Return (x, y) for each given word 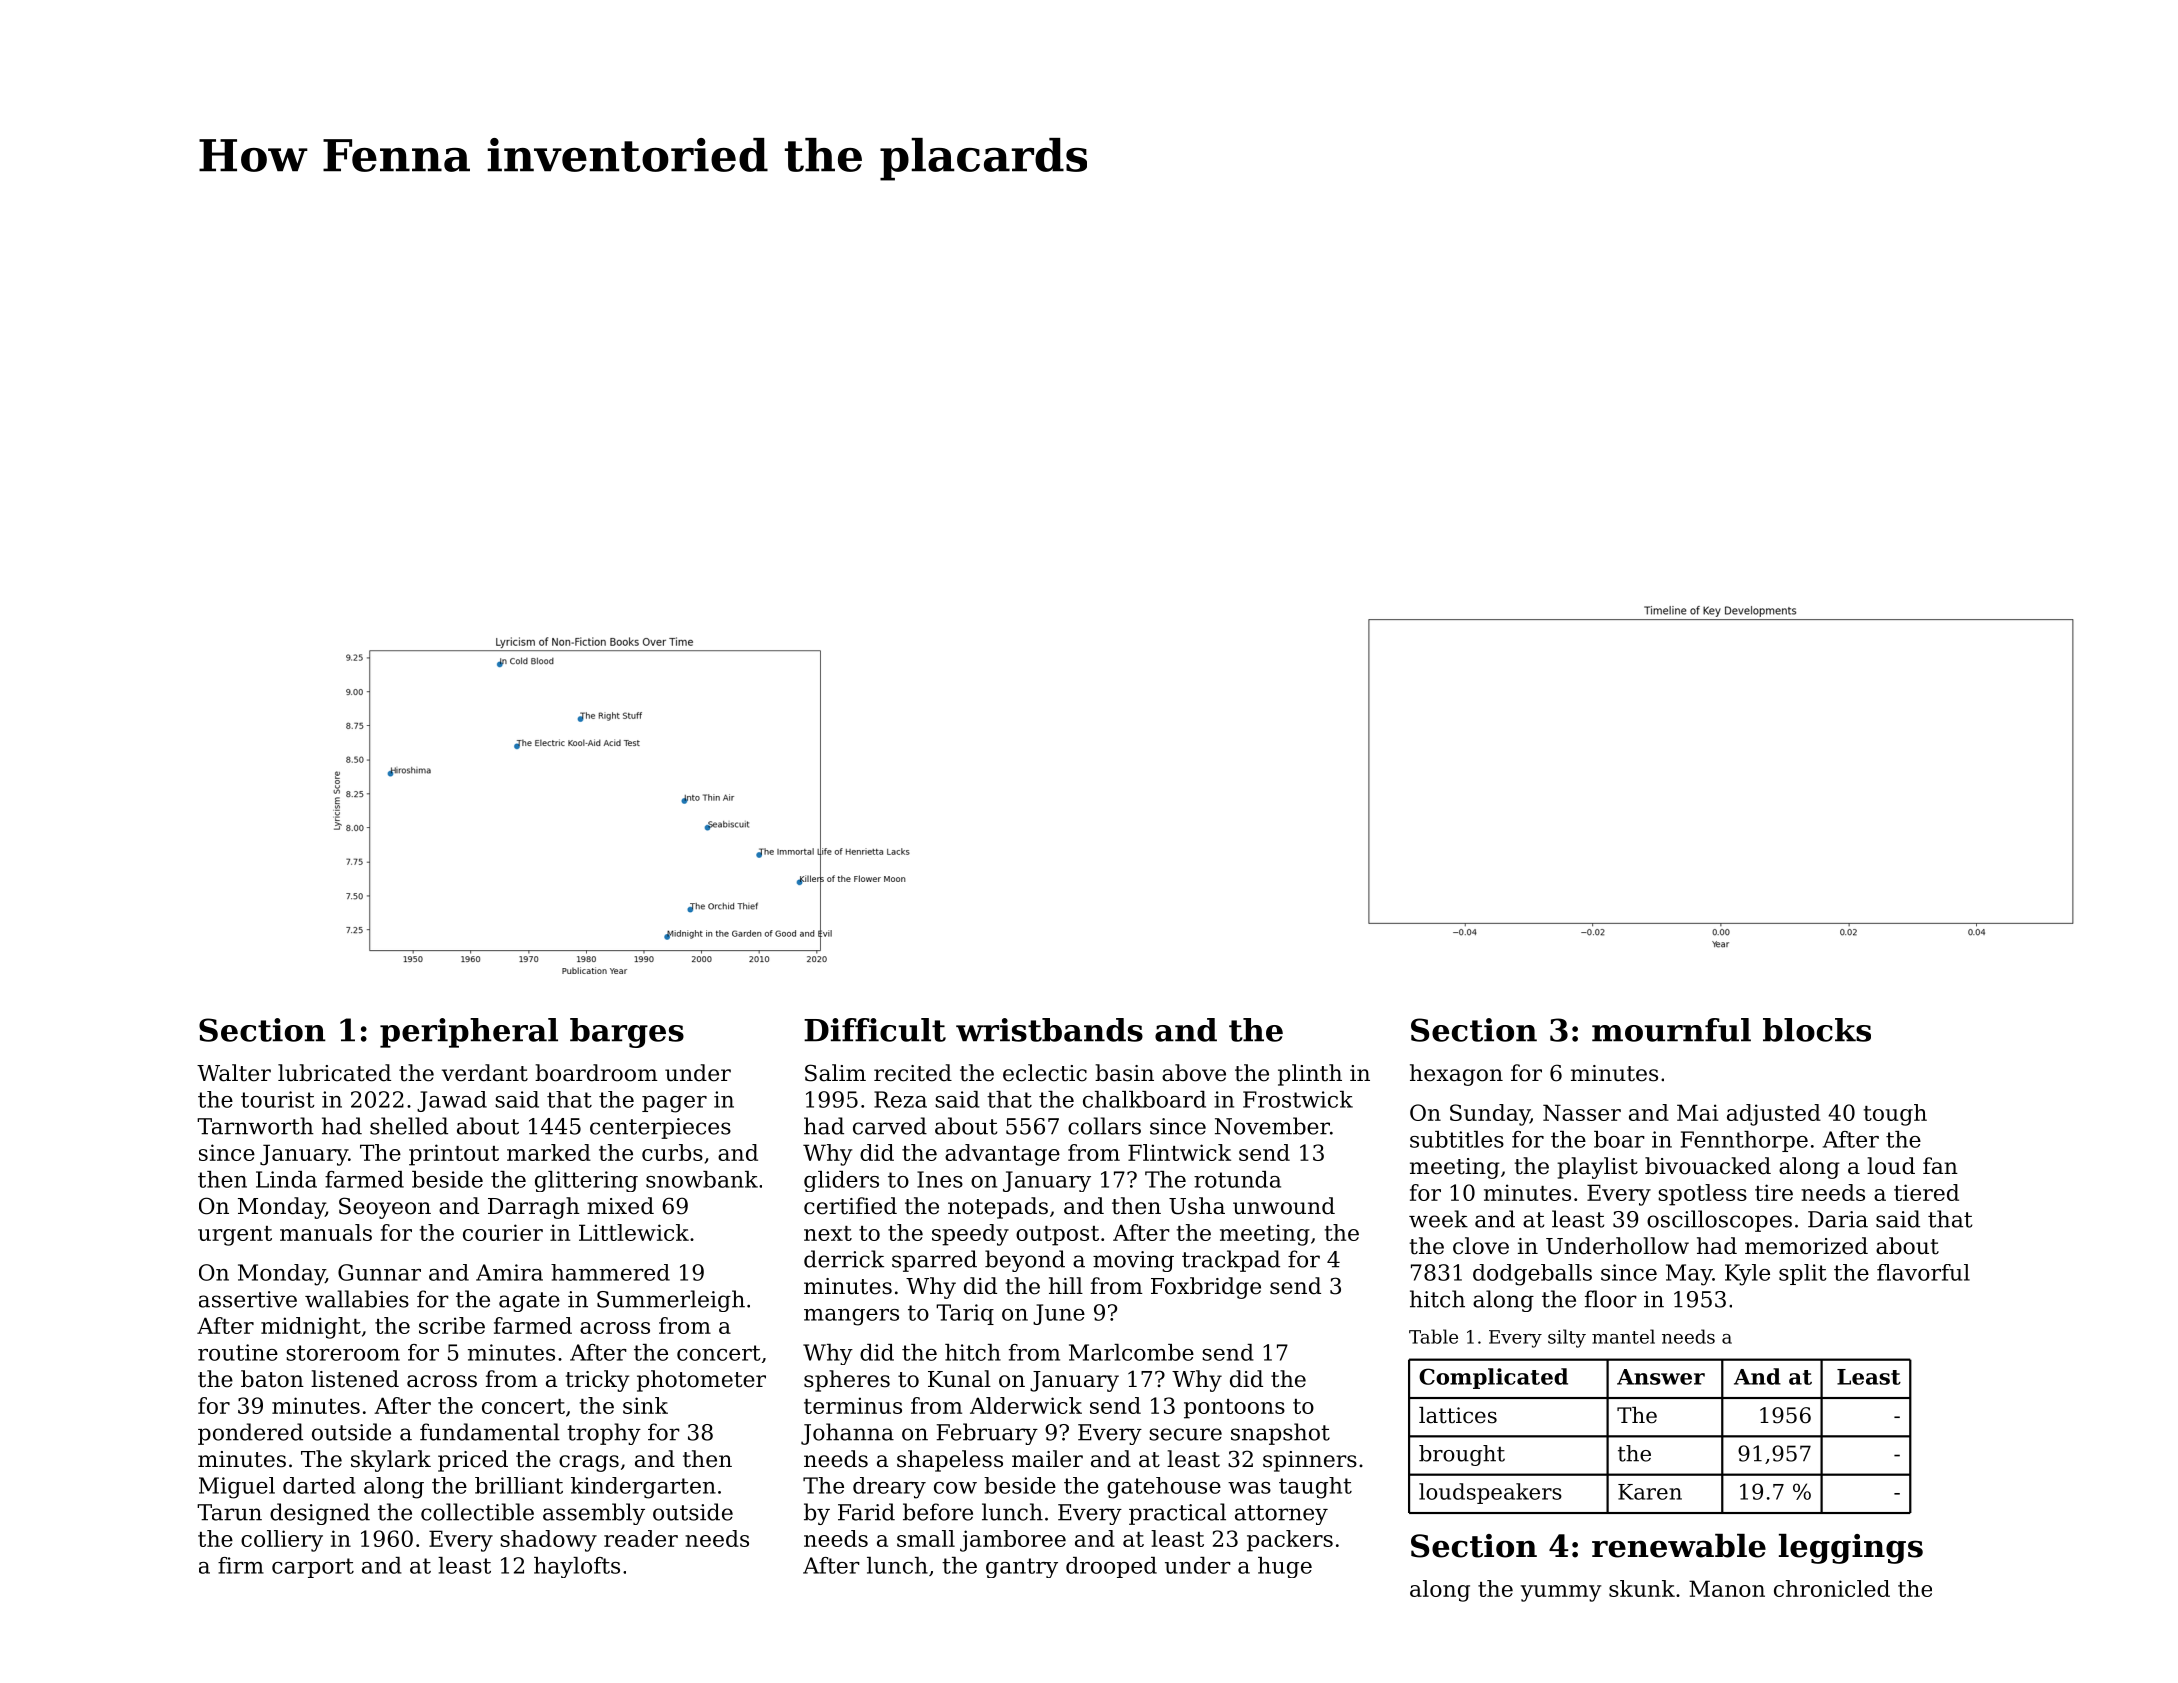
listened (355, 1379)
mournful (1671, 1030)
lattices (1458, 1415)
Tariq (965, 1314)
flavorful (1923, 1272)
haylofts (577, 1567)
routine (238, 1352)
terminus (853, 1405)
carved (890, 1126)
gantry (1022, 1568)
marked (549, 1152)
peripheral (469, 1033)
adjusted (1774, 1115)
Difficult (875, 1030)
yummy (1561, 1593)
